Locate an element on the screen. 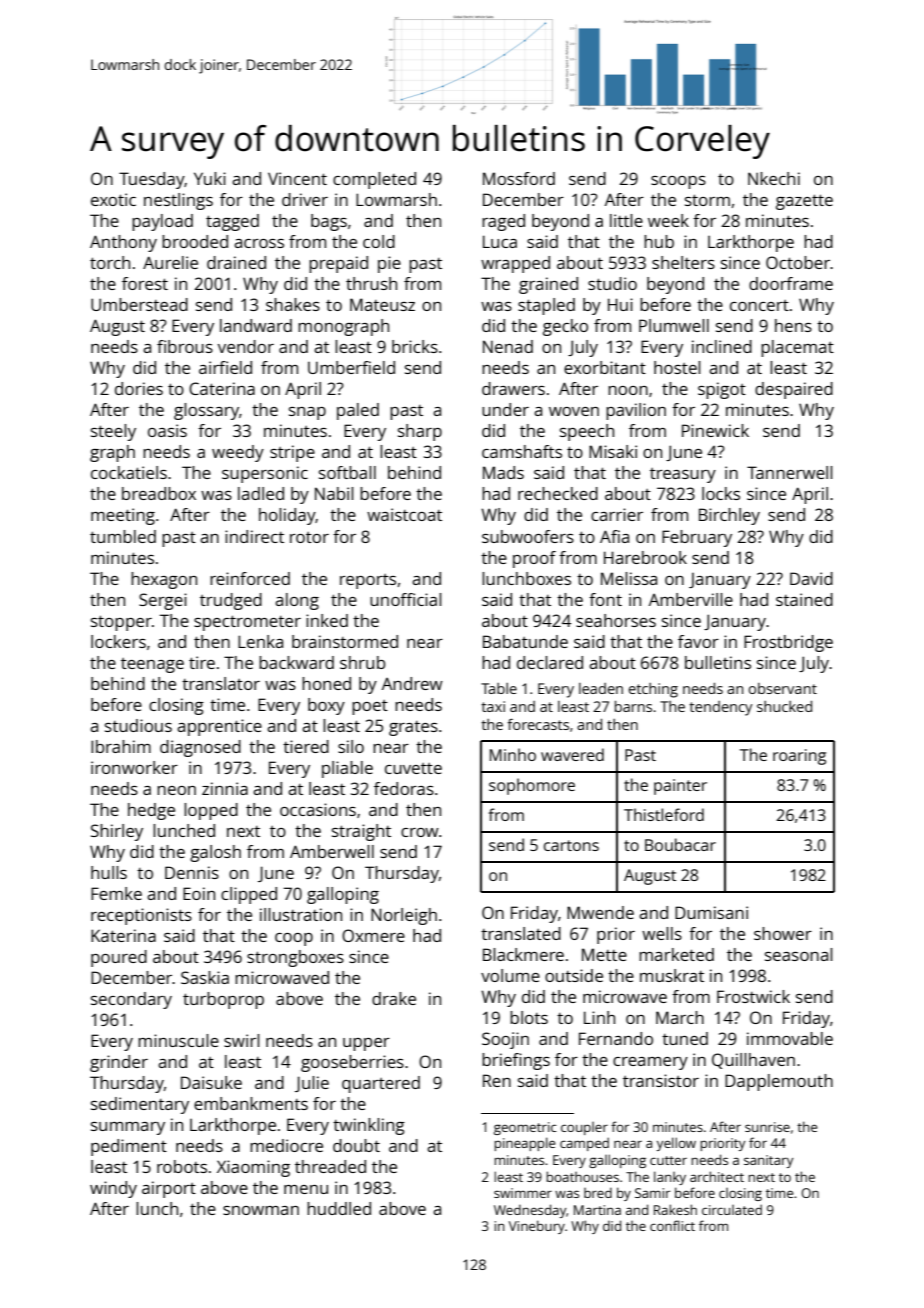 The height and width of the screenshot is (1308, 924). pineapple is located at coordinates (525, 1144).
